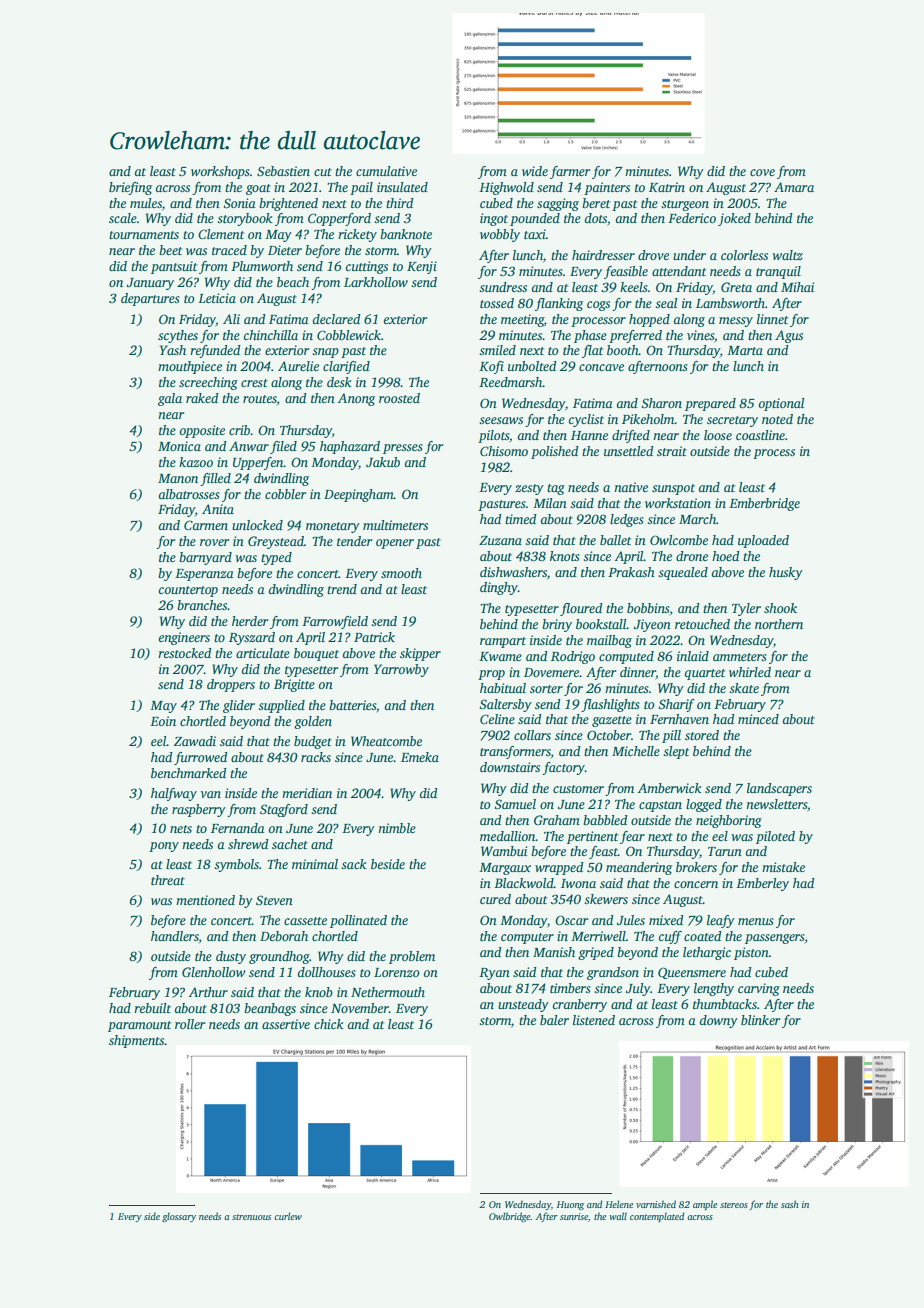  Describe the element at coordinates (493, 436) in the page. I see `pilots` at that location.
